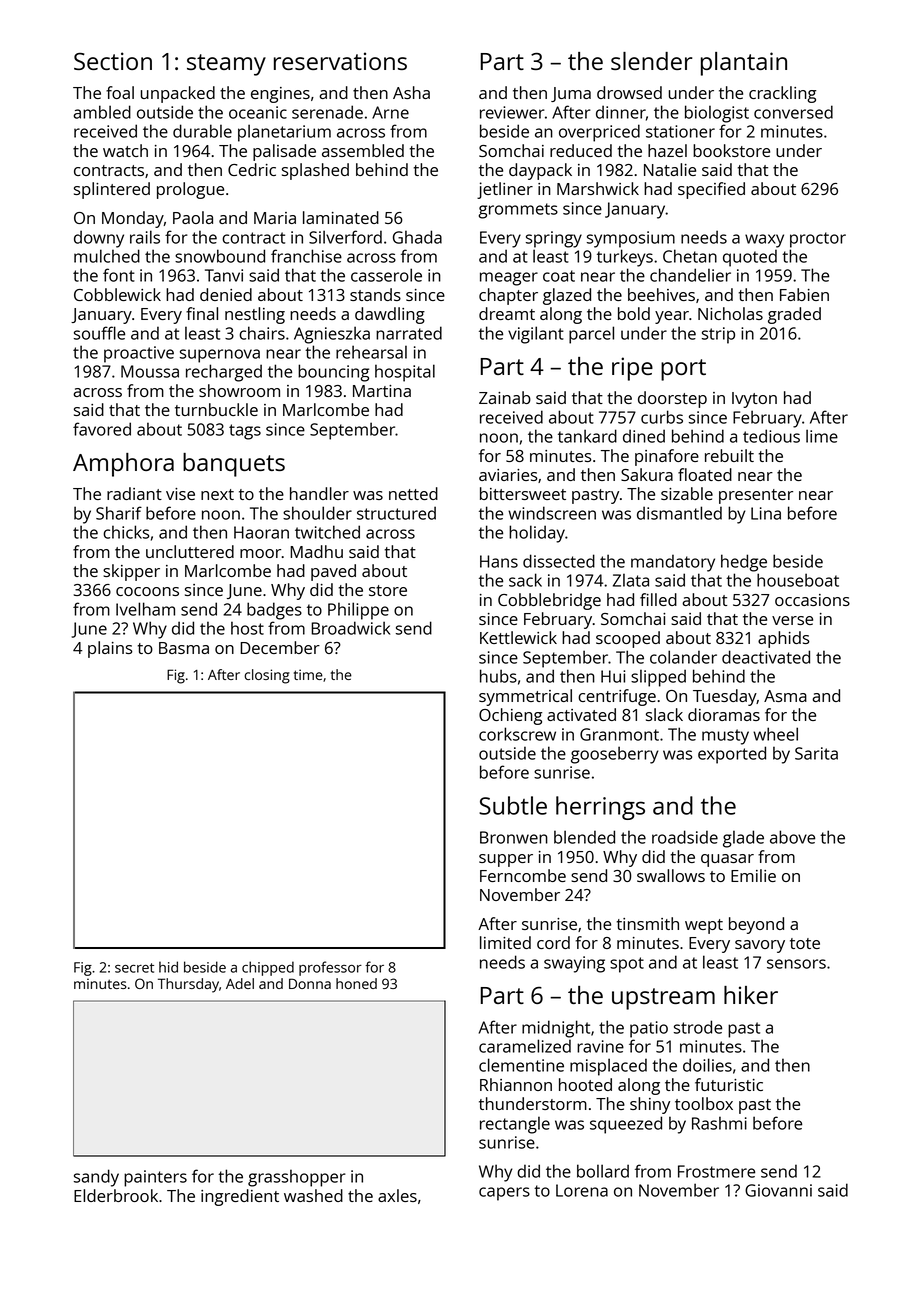 The height and width of the page is (1308, 924). I want to click on steamy, so click(226, 65).
